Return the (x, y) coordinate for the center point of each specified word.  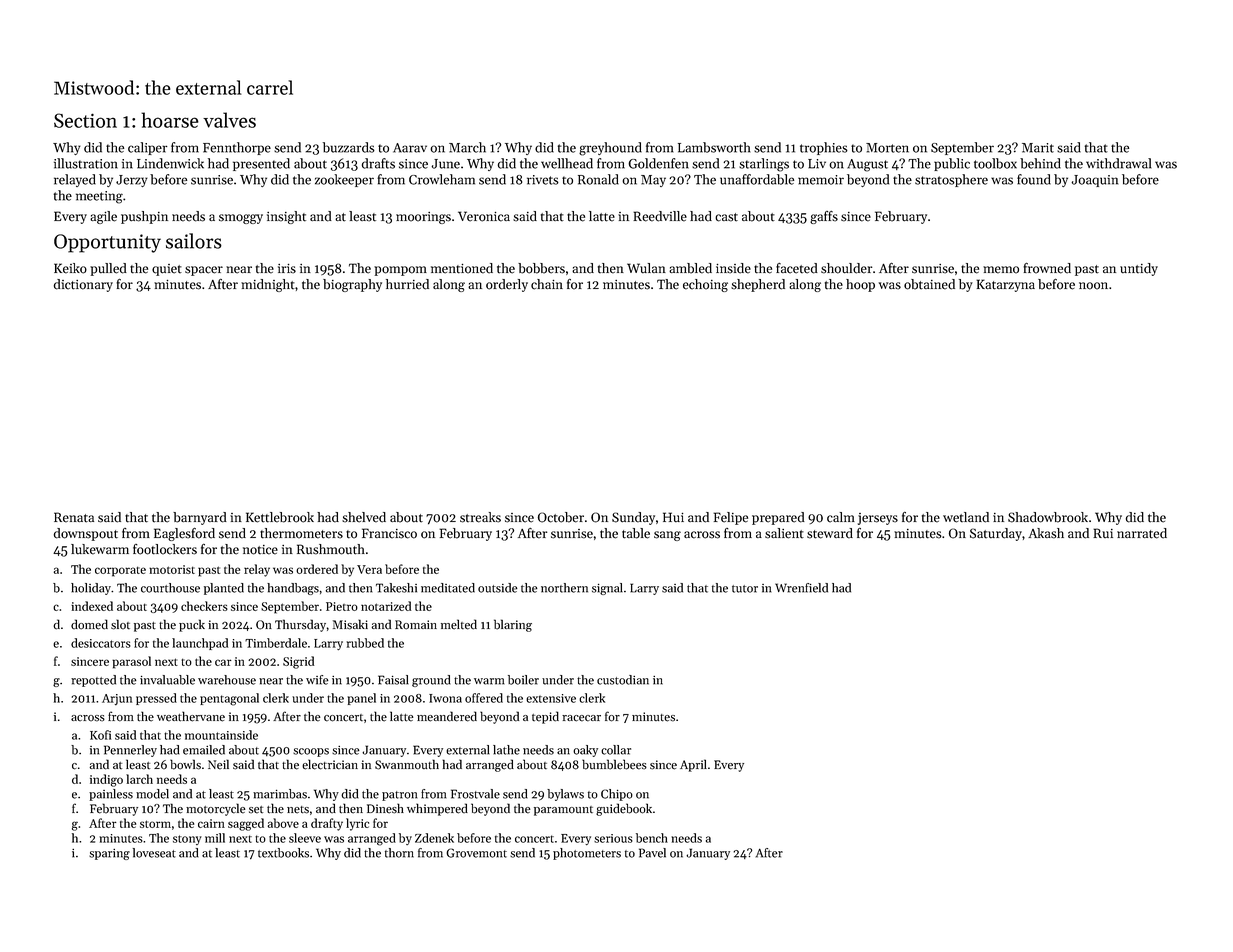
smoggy (241, 219)
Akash (1046, 533)
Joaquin (1095, 181)
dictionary (83, 285)
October (561, 517)
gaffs (824, 217)
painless (111, 795)
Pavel (652, 853)
